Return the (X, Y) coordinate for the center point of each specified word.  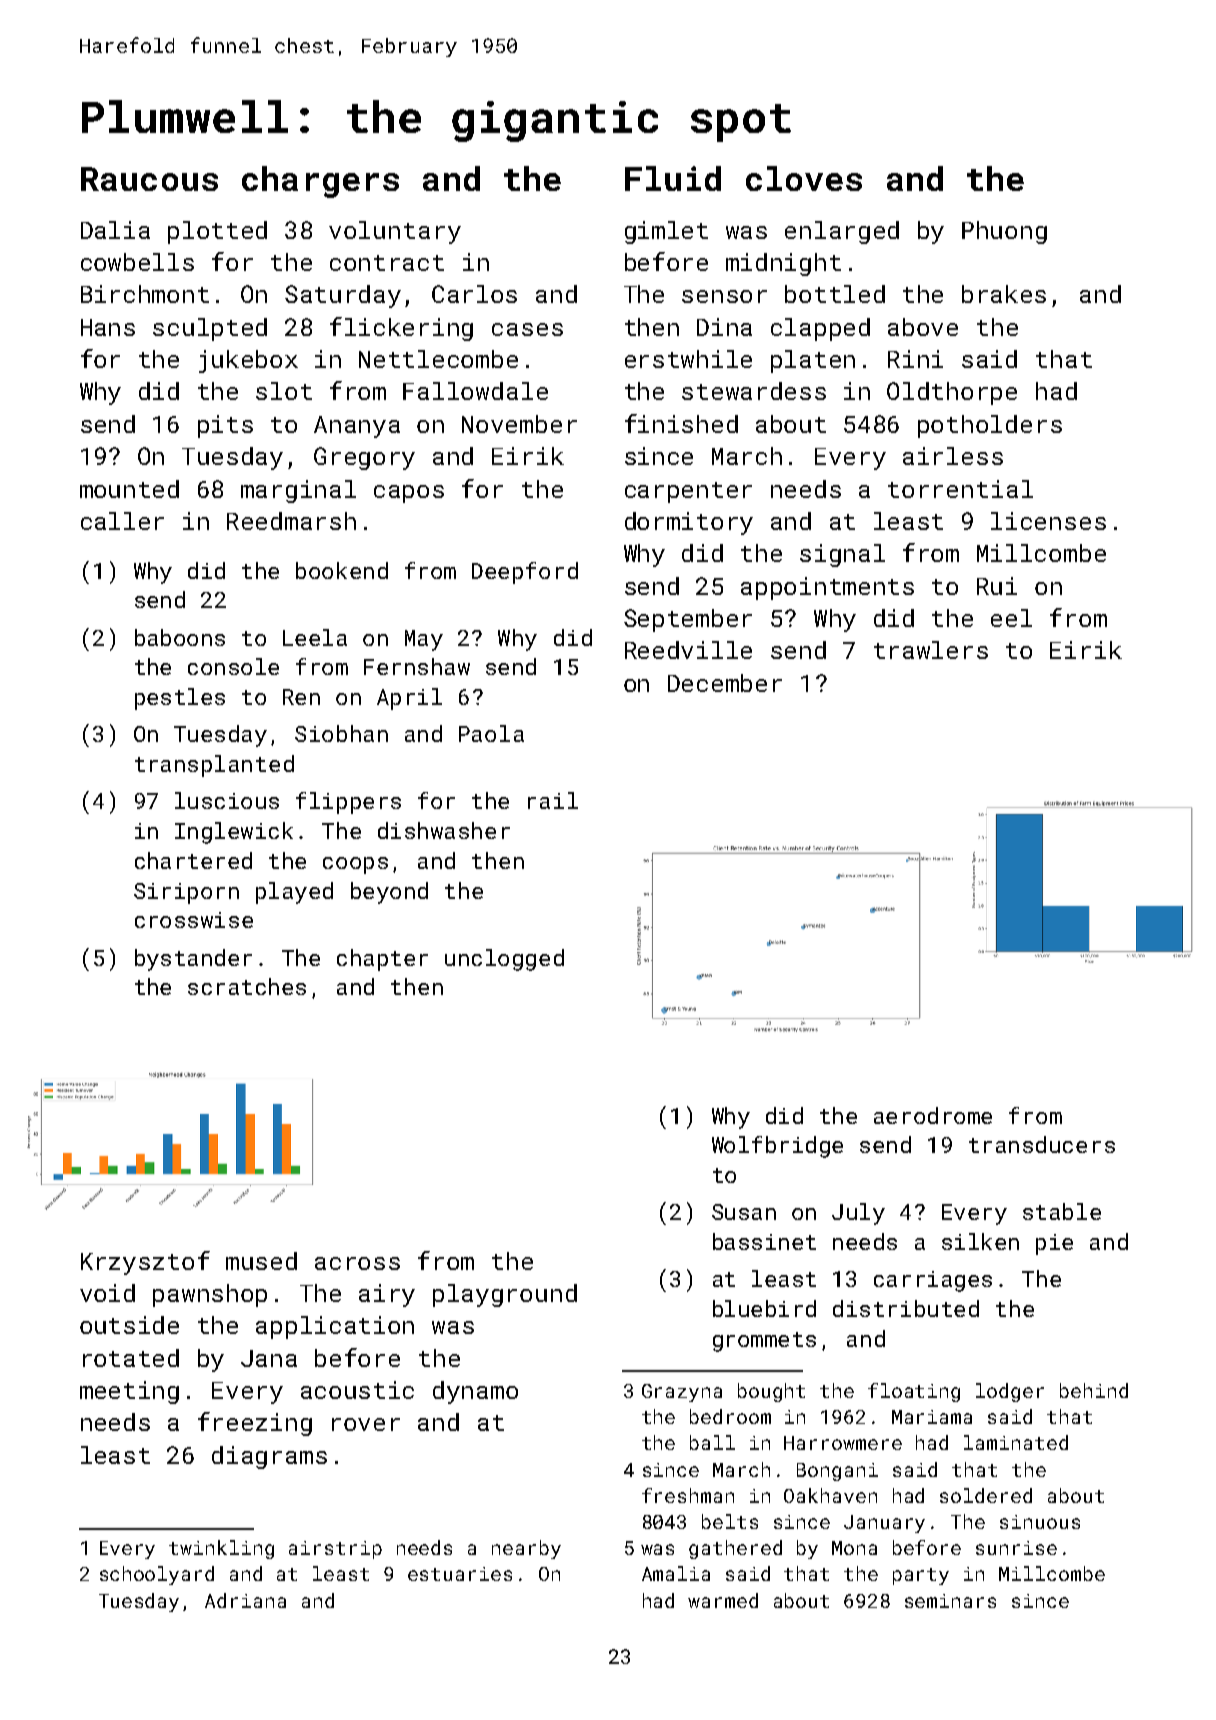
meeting (129, 1392)
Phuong (1004, 232)
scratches (247, 986)
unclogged (504, 960)
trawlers (931, 650)
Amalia (676, 1573)
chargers (320, 182)
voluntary (395, 232)
